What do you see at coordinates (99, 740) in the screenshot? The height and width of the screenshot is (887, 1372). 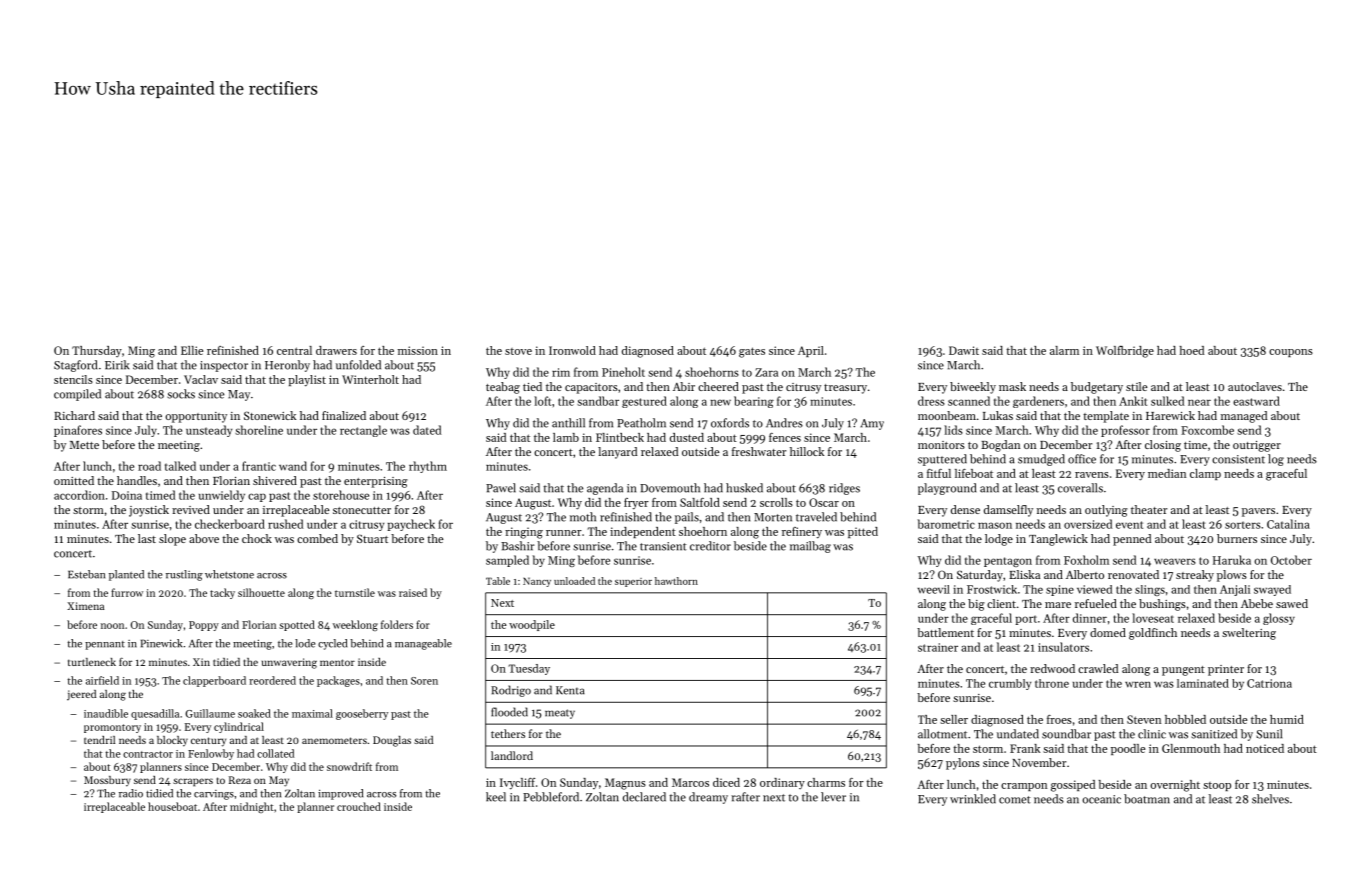 I see `tendril` at bounding box center [99, 740].
